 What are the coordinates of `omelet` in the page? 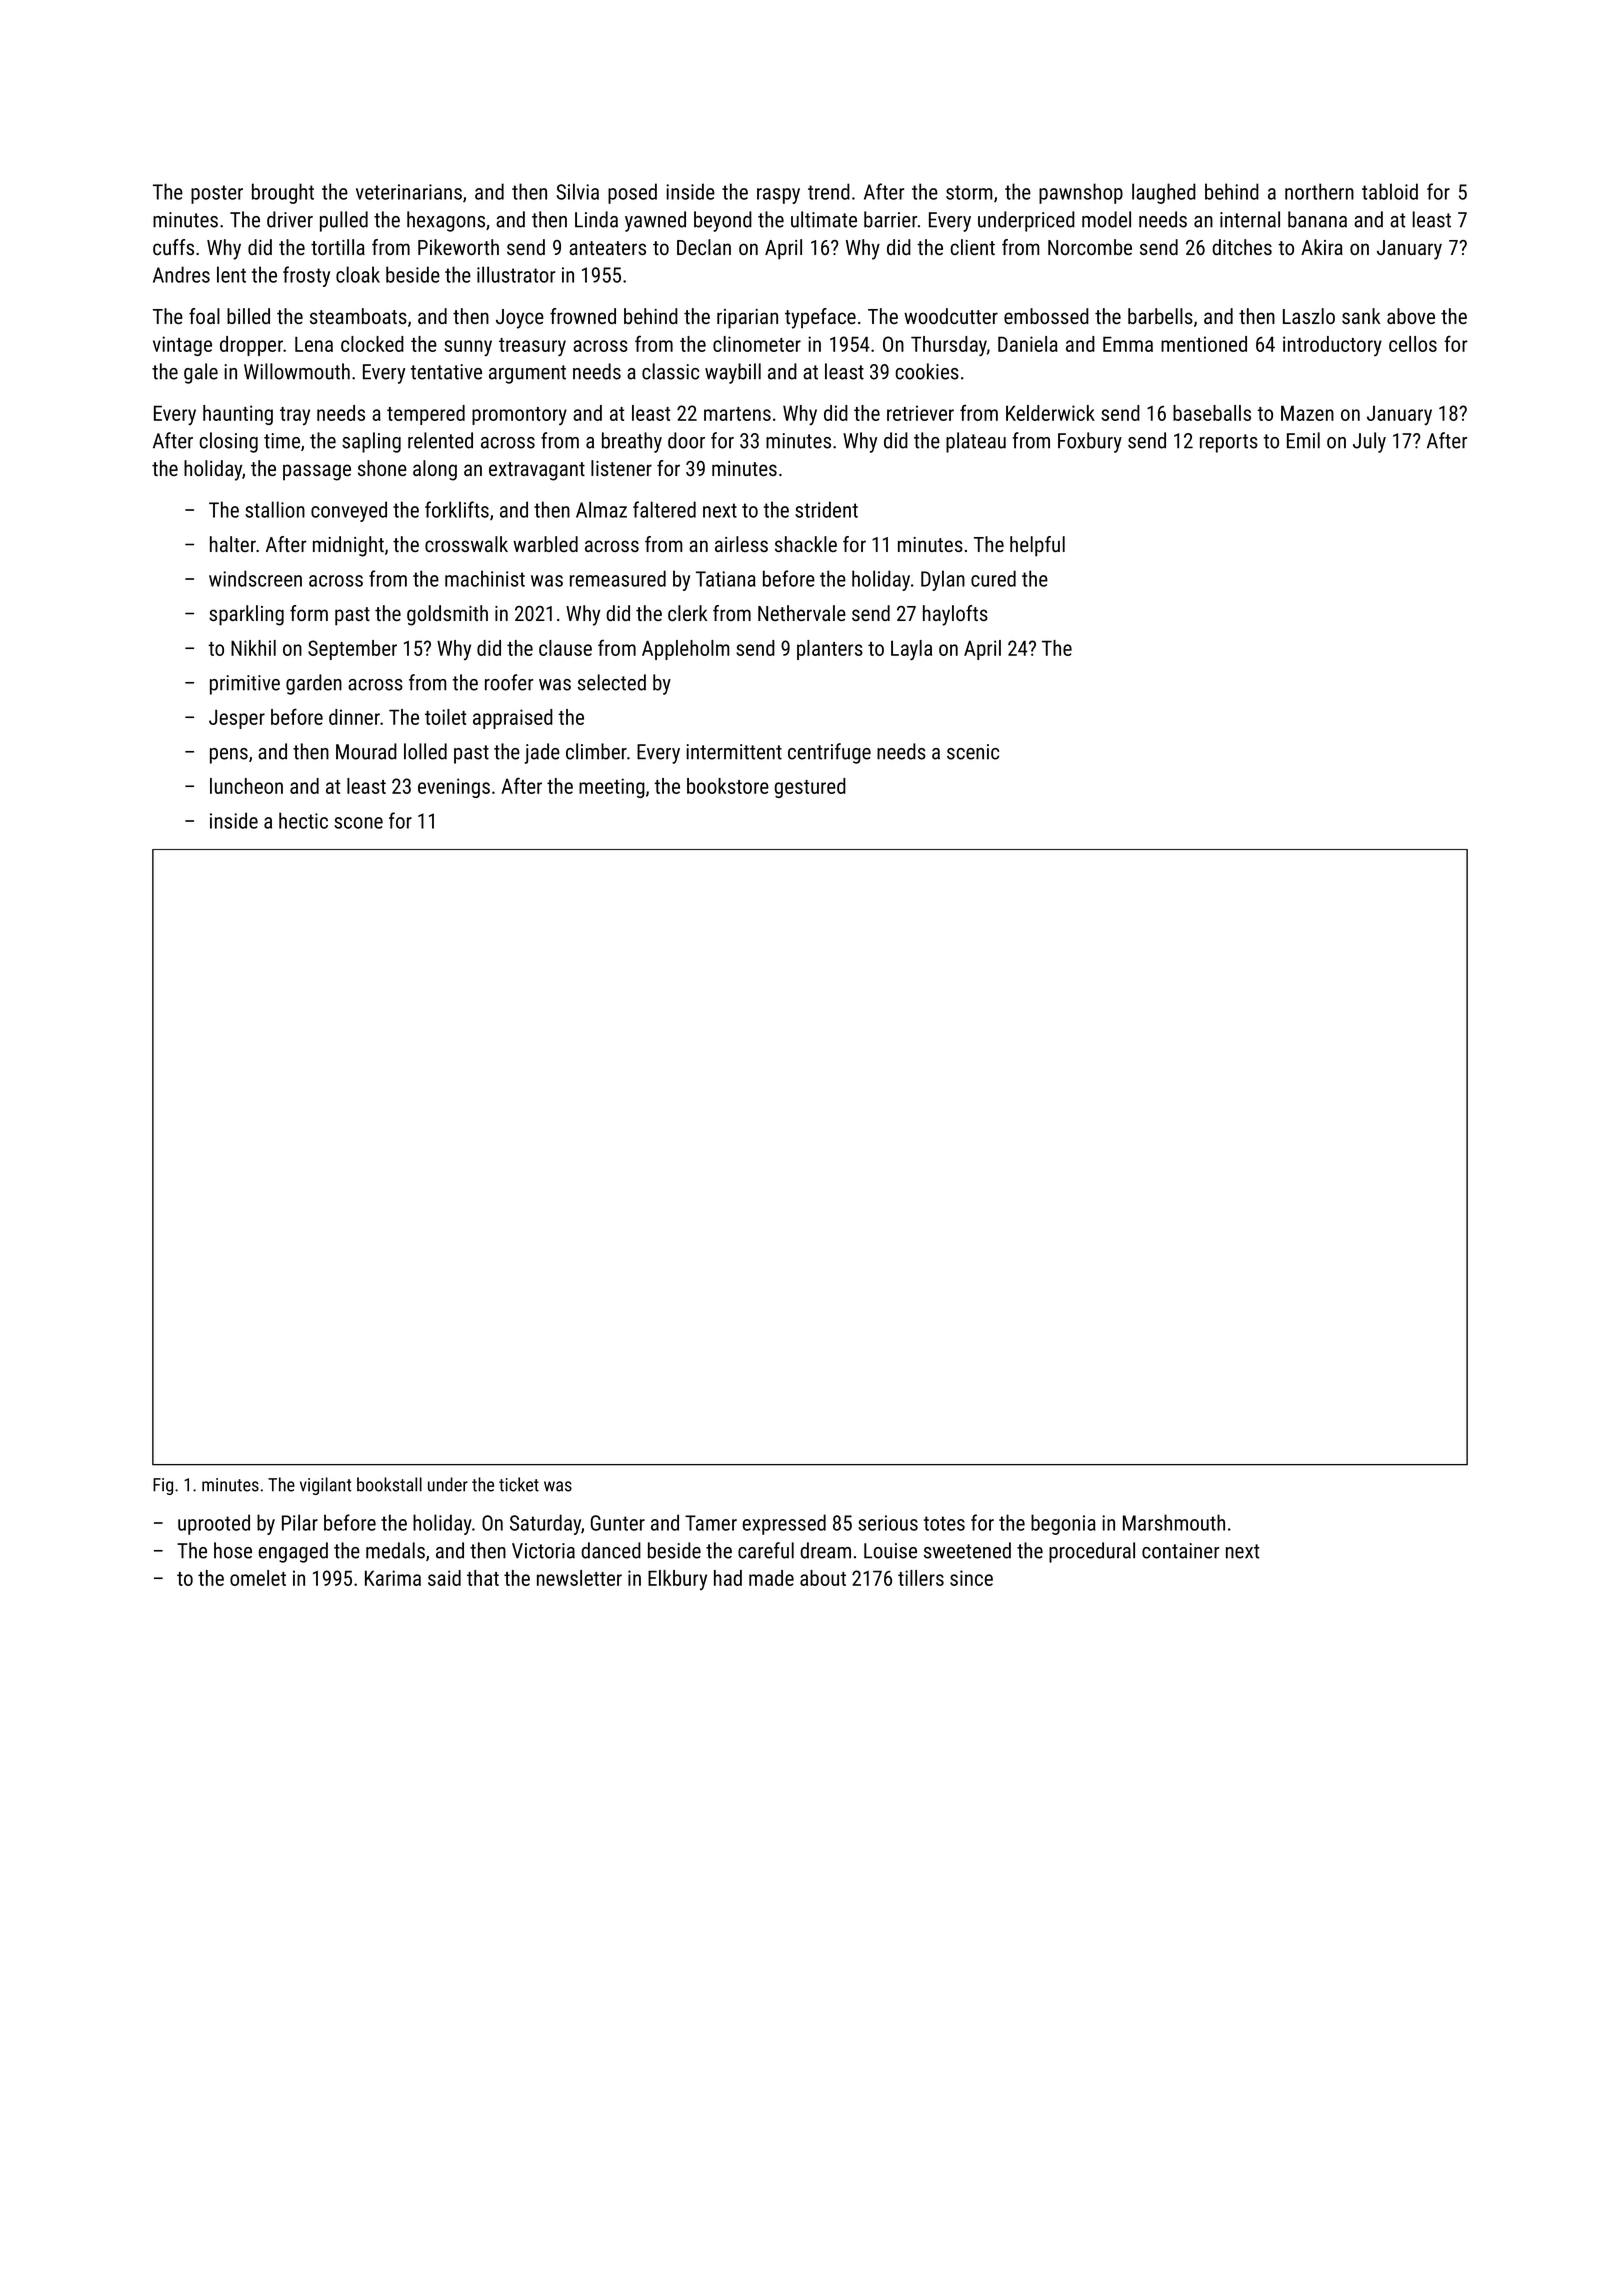 It's located at (258, 1578).
